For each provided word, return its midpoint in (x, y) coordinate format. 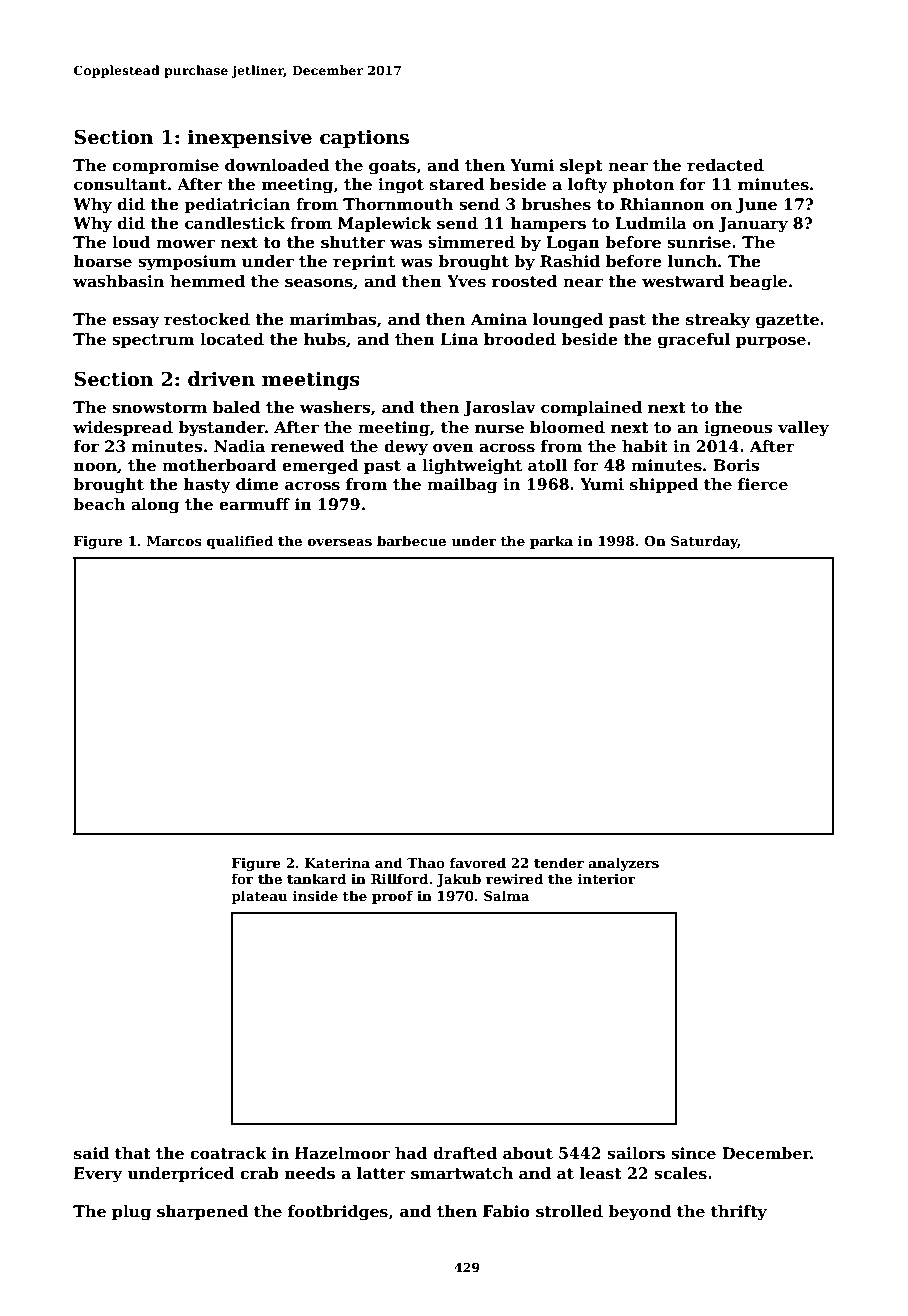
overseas (340, 542)
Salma (507, 895)
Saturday (704, 542)
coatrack (228, 1153)
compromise (165, 166)
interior (607, 879)
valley (803, 429)
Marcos (174, 541)
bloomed (567, 427)
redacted (725, 165)
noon (95, 467)
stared (457, 184)
